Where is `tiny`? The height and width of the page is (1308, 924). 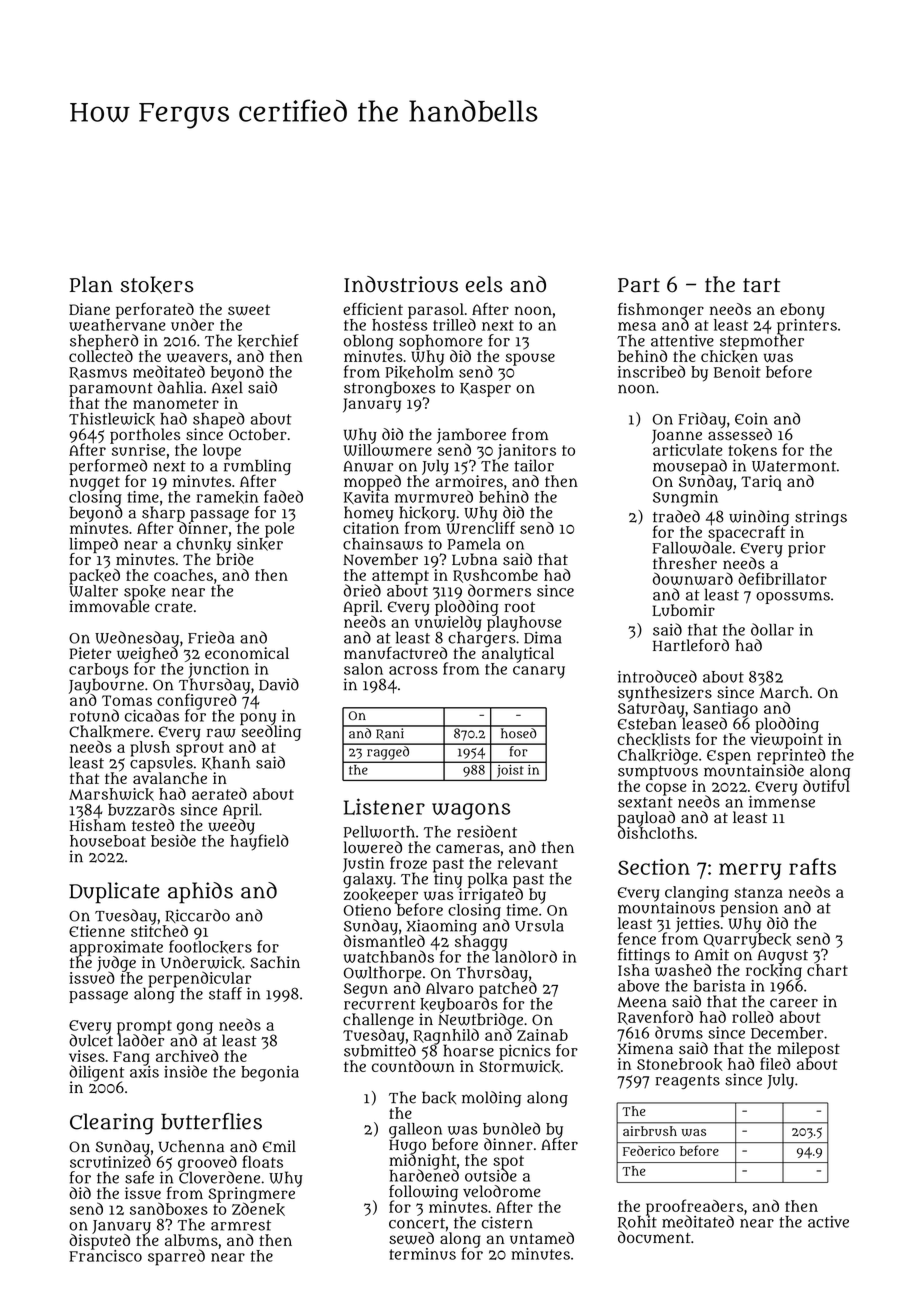
tiny is located at coordinates (447, 880).
